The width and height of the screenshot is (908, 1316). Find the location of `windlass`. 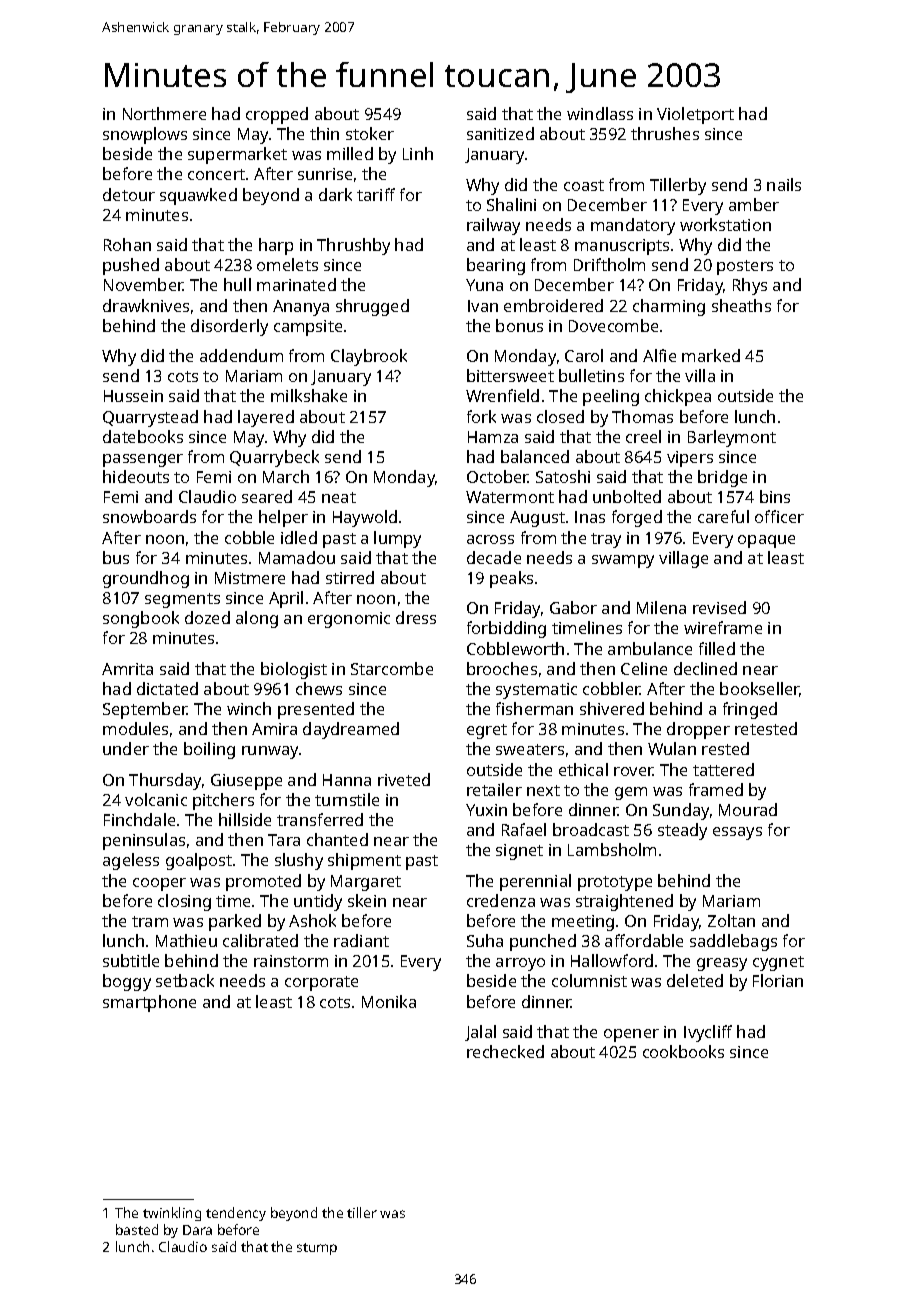

windlass is located at coordinates (600, 113).
